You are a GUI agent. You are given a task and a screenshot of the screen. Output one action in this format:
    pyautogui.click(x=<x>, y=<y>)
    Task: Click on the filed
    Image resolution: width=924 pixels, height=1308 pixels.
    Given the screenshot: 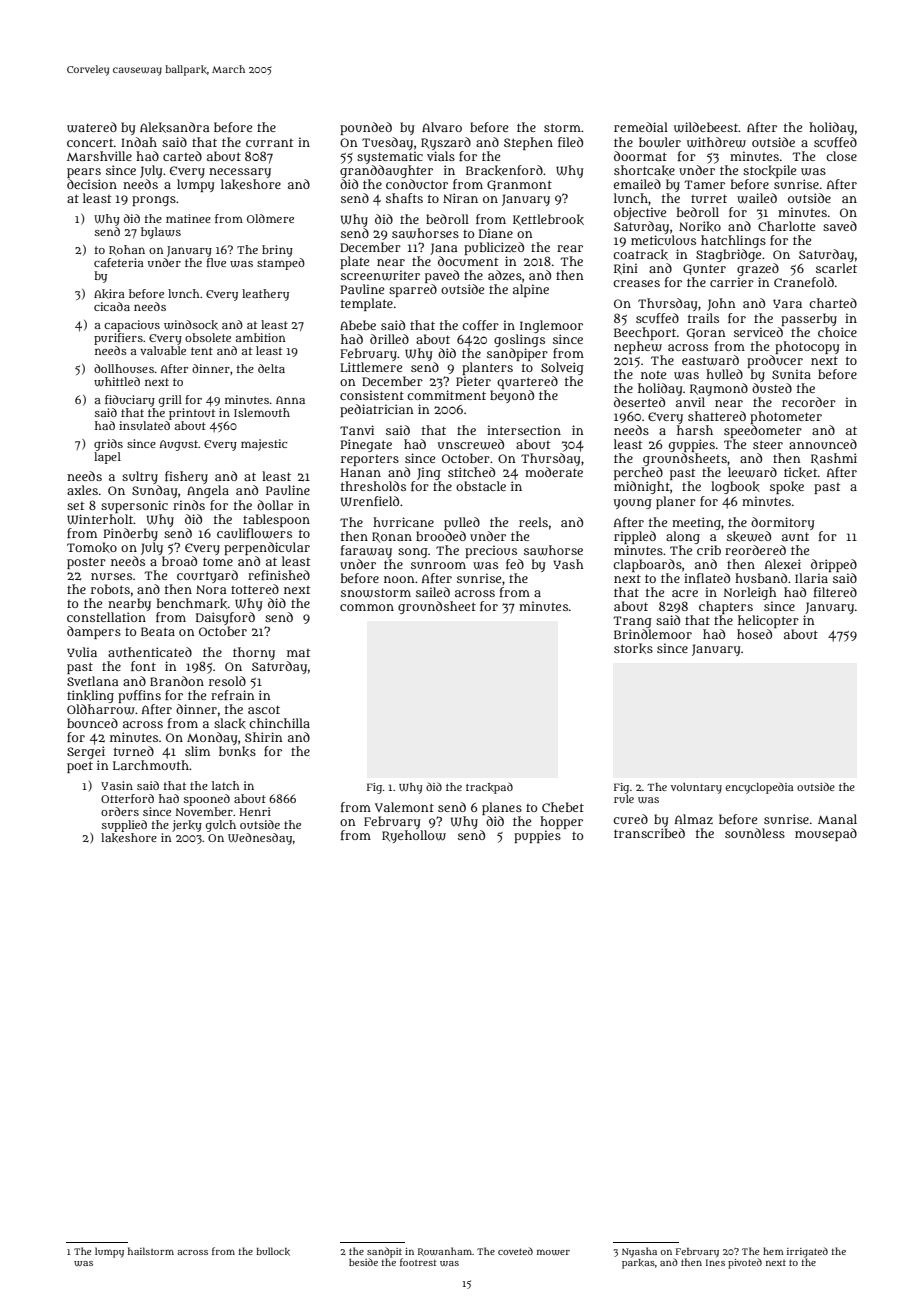 What is the action you would take?
    pyautogui.click(x=570, y=142)
